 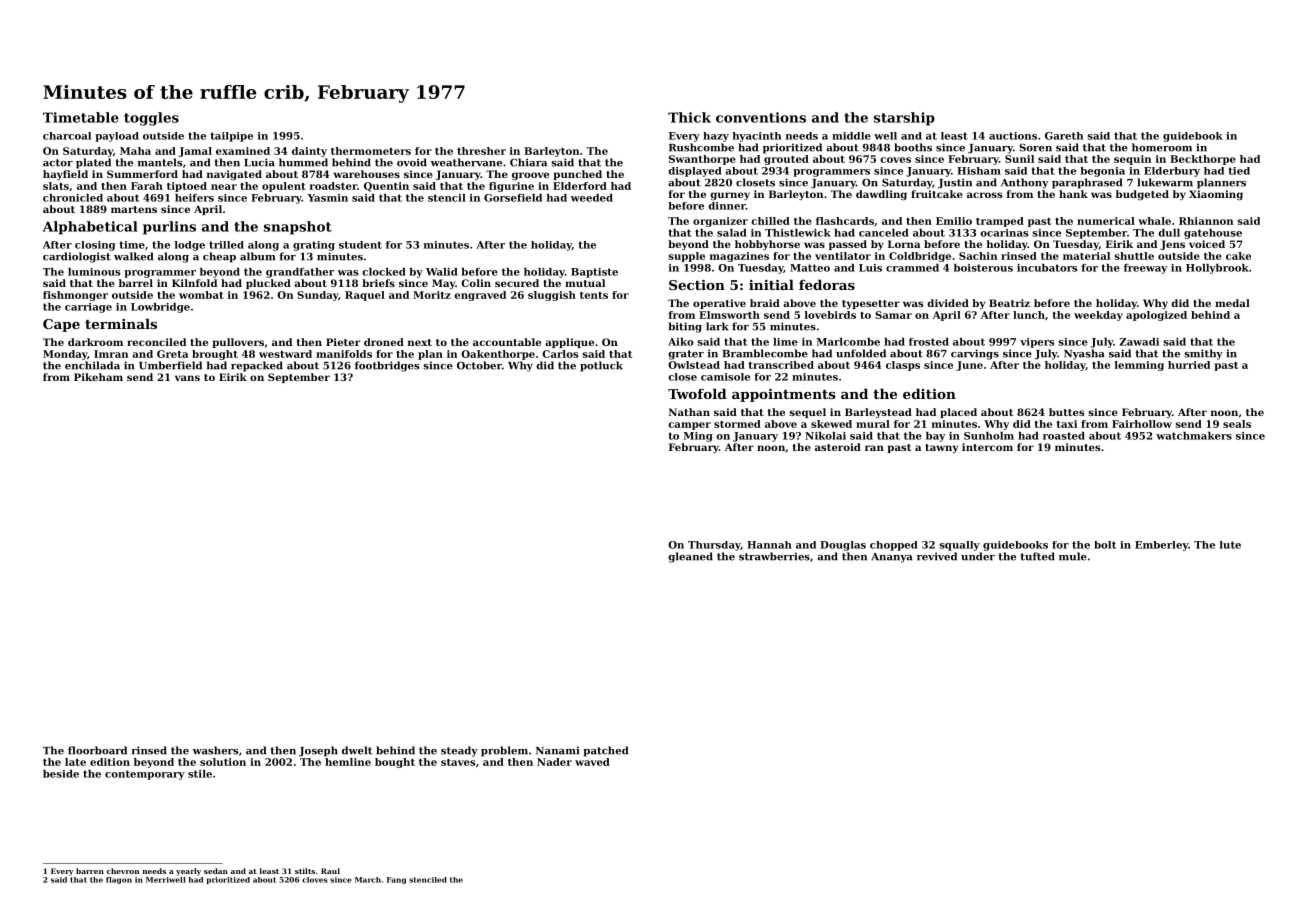 What do you see at coordinates (761, 117) in the screenshot?
I see `conventions` at bounding box center [761, 117].
